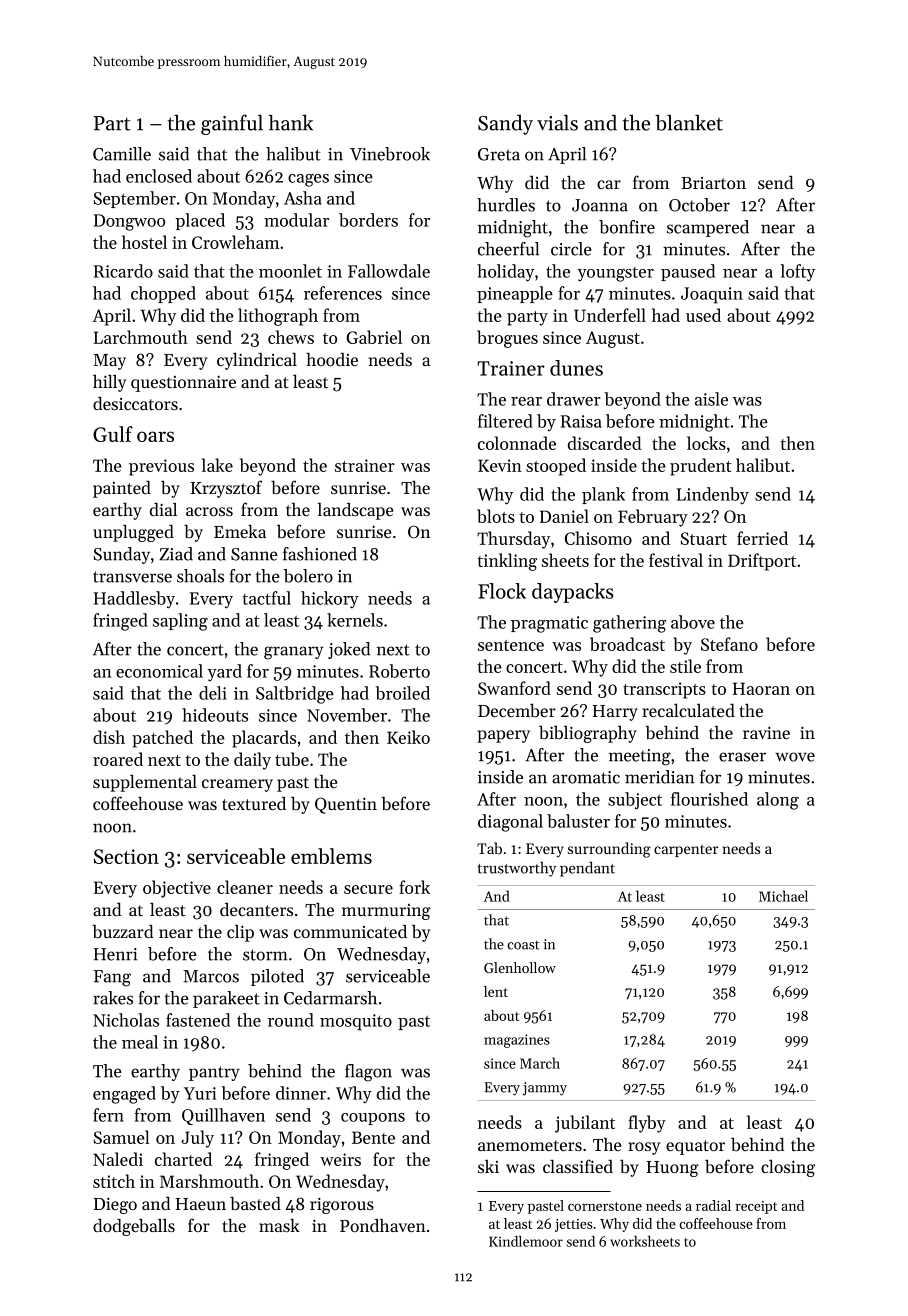 The height and width of the screenshot is (1316, 908). Describe the element at coordinates (761, 688) in the screenshot. I see `Haoran` at that location.
